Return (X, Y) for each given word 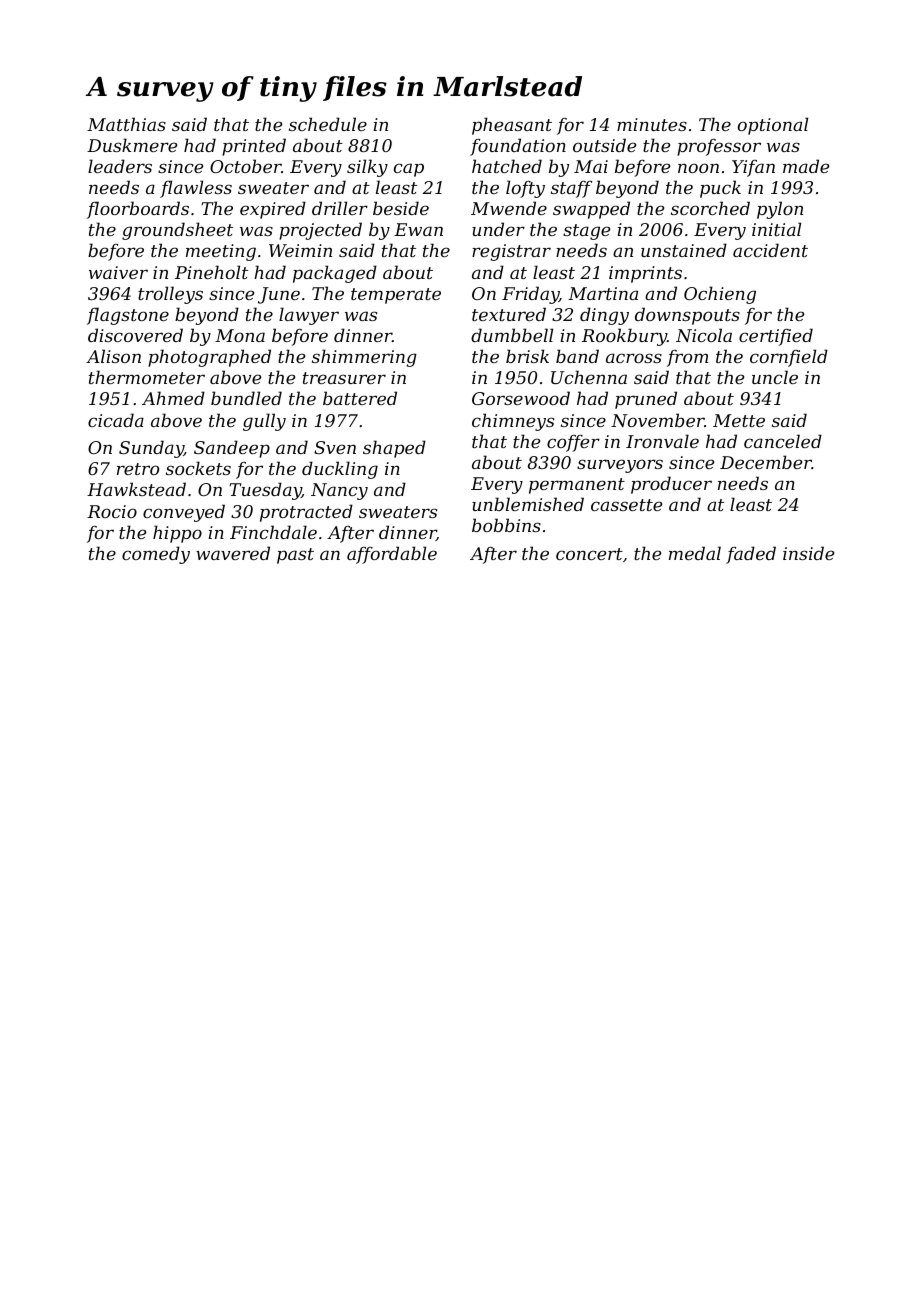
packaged (335, 274)
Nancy (339, 491)
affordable (392, 555)
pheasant (512, 126)
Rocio (112, 511)
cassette (626, 505)
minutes (652, 124)
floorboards (138, 210)
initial (776, 229)
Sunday (151, 449)
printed (254, 147)
